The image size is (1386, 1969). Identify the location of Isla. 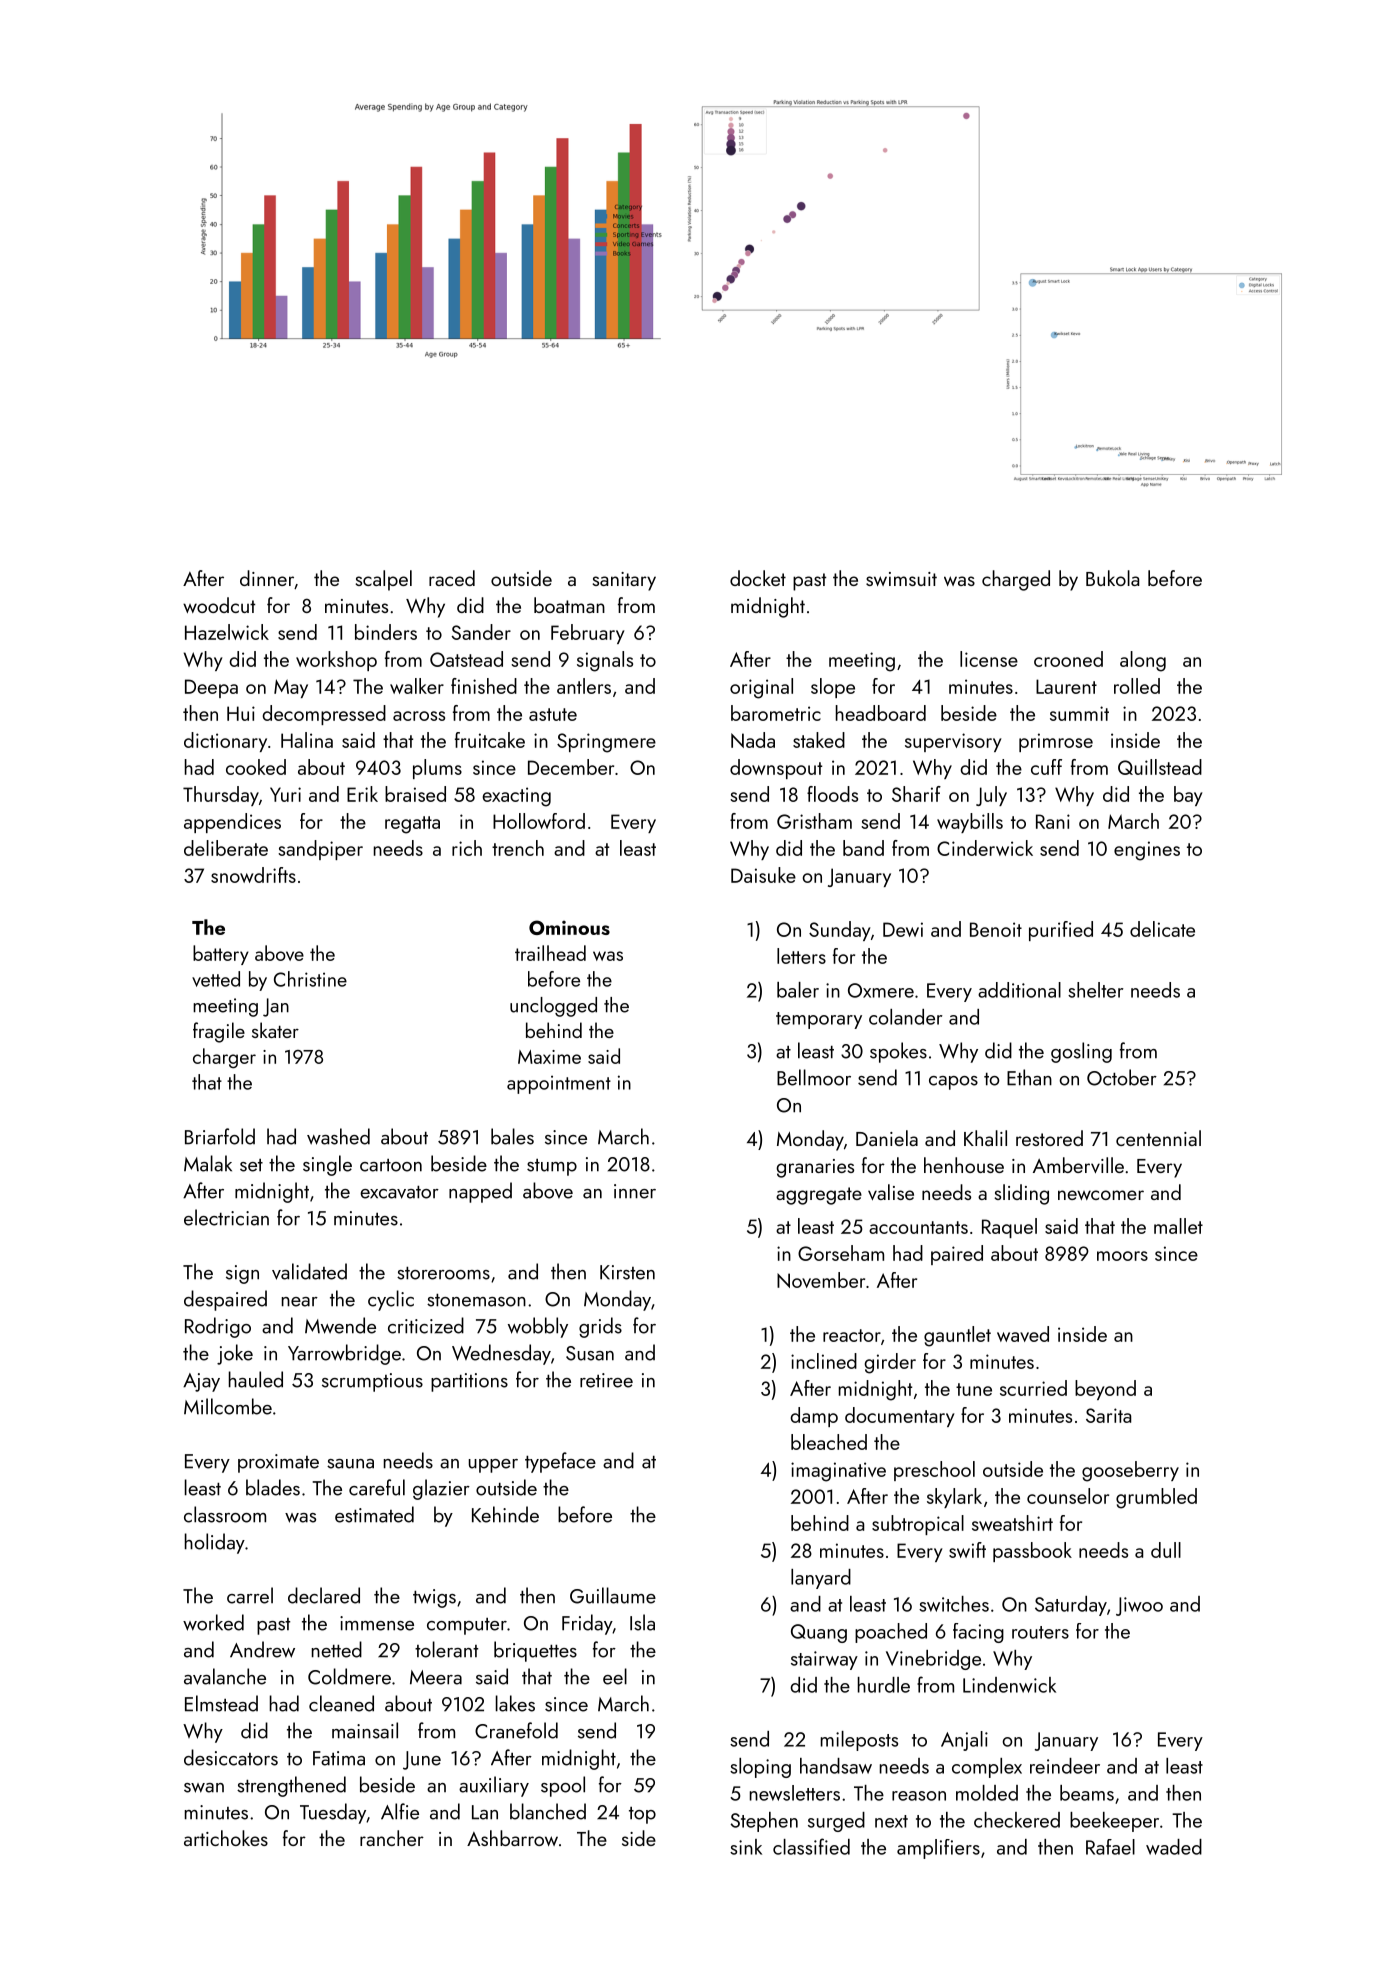
(642, 1622).
